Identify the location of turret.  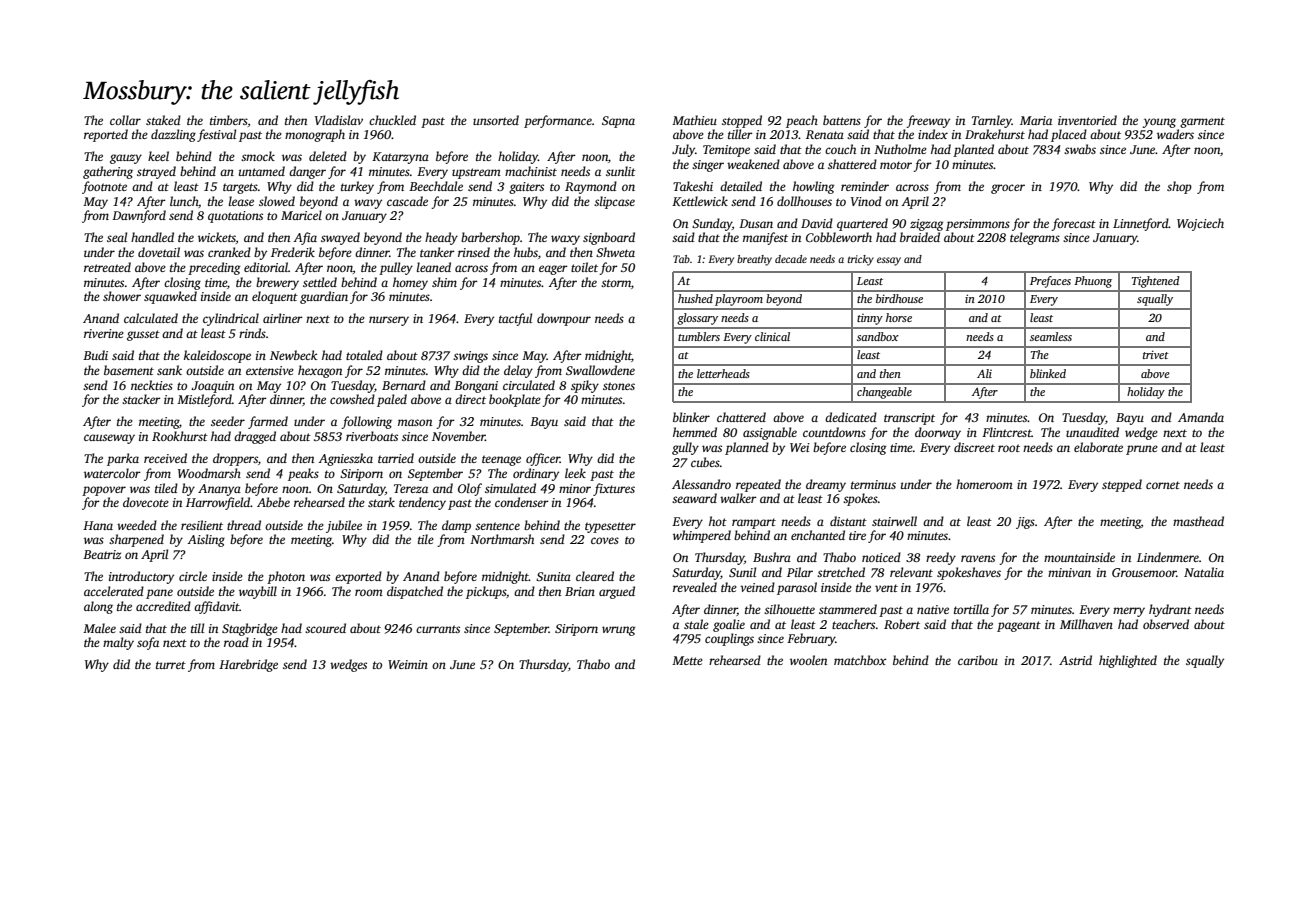
(171, 665).
